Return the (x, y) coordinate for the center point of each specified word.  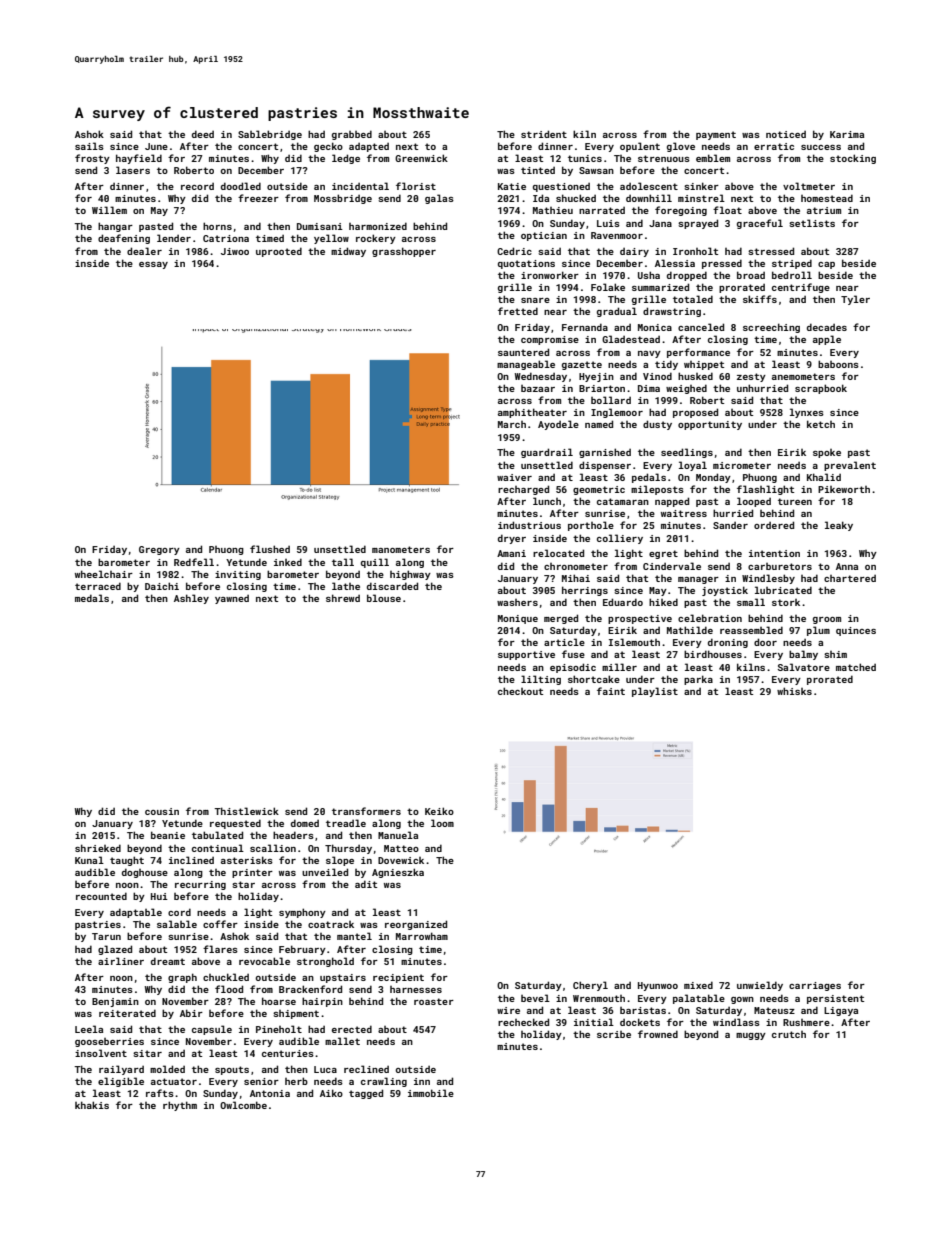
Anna (847, 566)
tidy (666, 365)
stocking (853, 159)
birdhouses (713, 654)
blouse (384, 598)
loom (442, 823)
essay (153, 265)
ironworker (550, 275)
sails (89, 146)
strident (544, 134)
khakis (92, 1105)
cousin (162, 811)
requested (235, 824)
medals (92, 598)
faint (611, 691)
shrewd (343, 598)
